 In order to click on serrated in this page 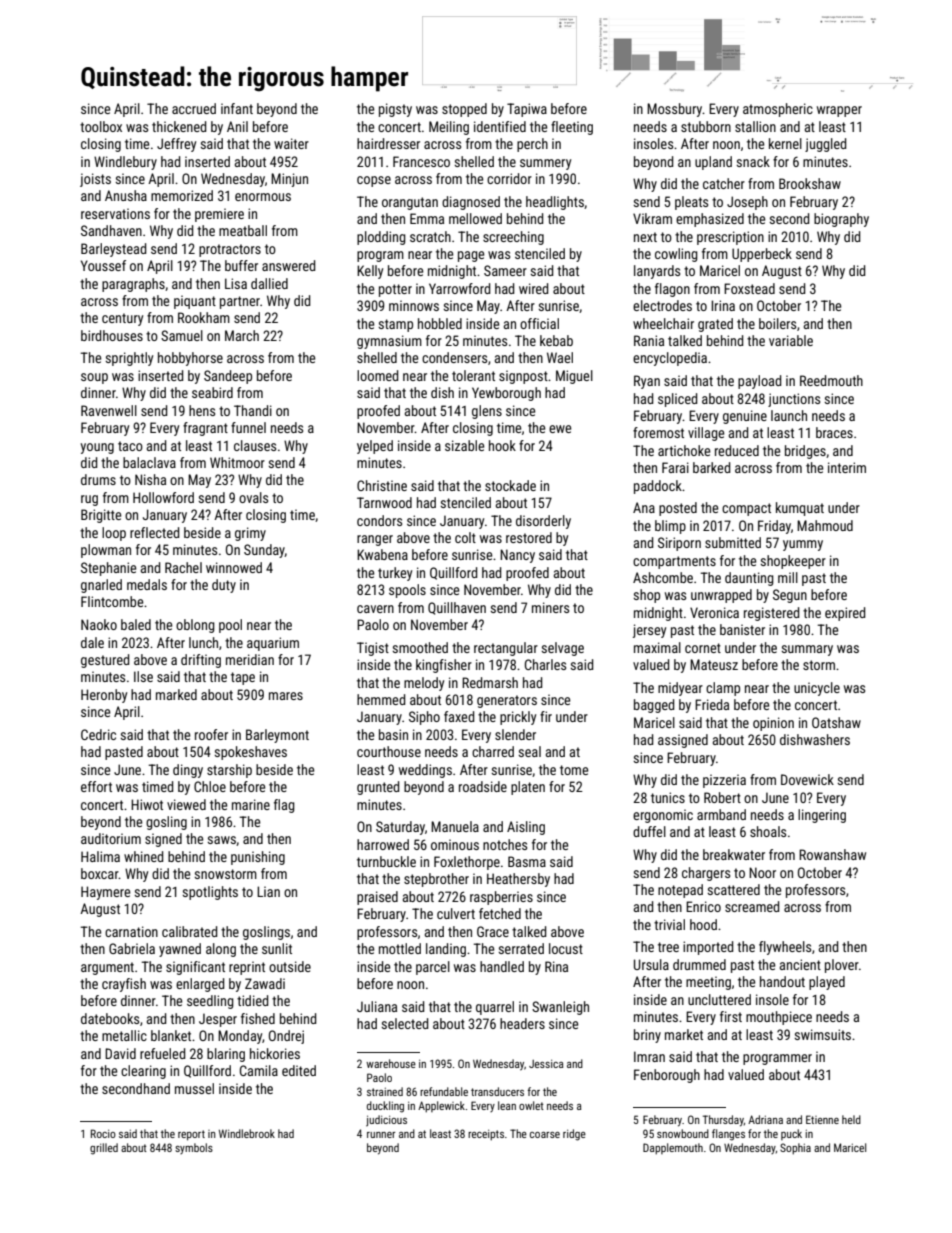, I will do `click(521, 948)`.
